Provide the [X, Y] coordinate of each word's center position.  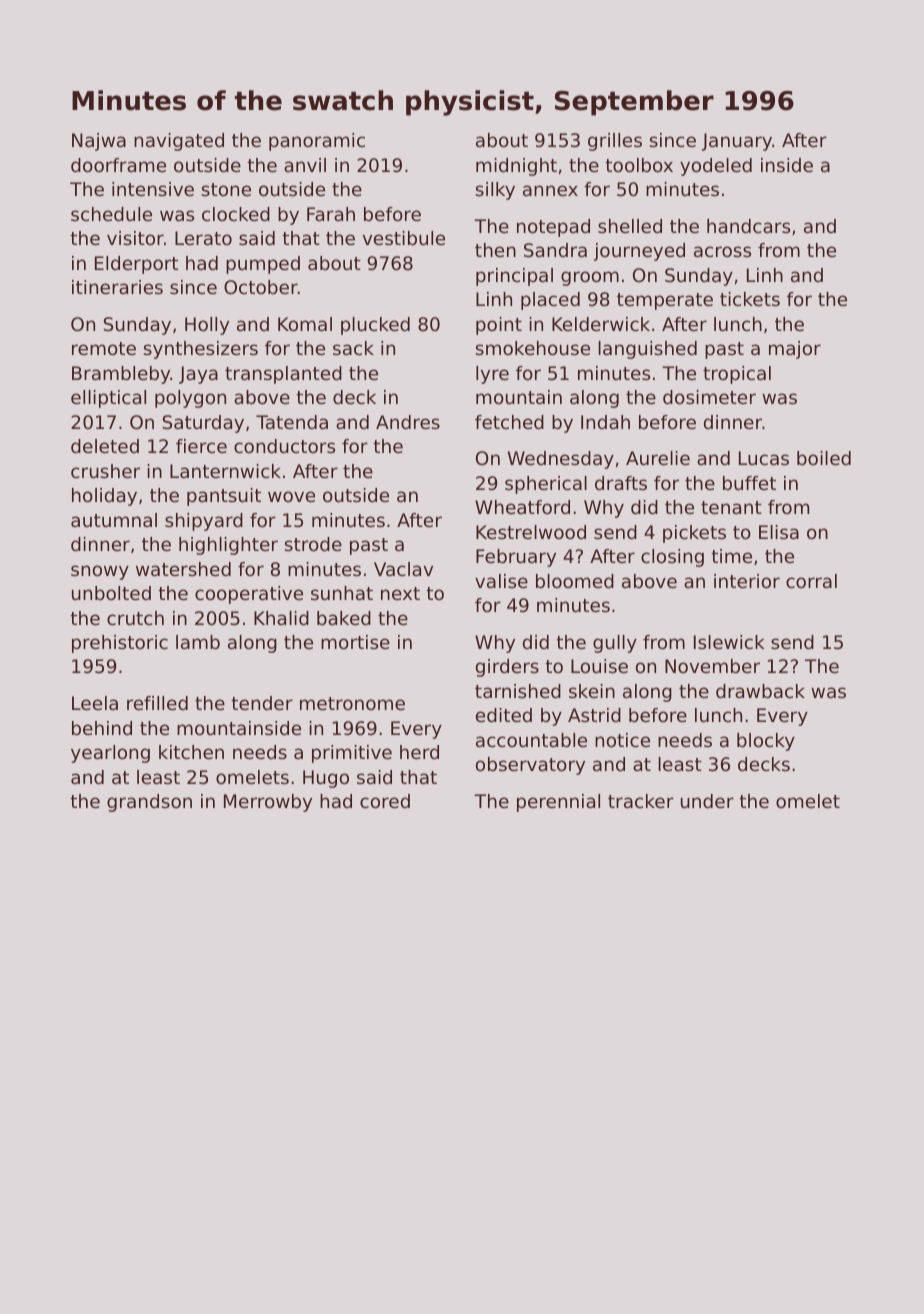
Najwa [99, 142]
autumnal [114, 520]
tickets [750, 299]
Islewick [729, 642]
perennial [558, 803]
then [495, 250]
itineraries [117, 287]
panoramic [317, 142]
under [707, 801]
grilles [615, 142]
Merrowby [268, 803]
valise [501, 581]
